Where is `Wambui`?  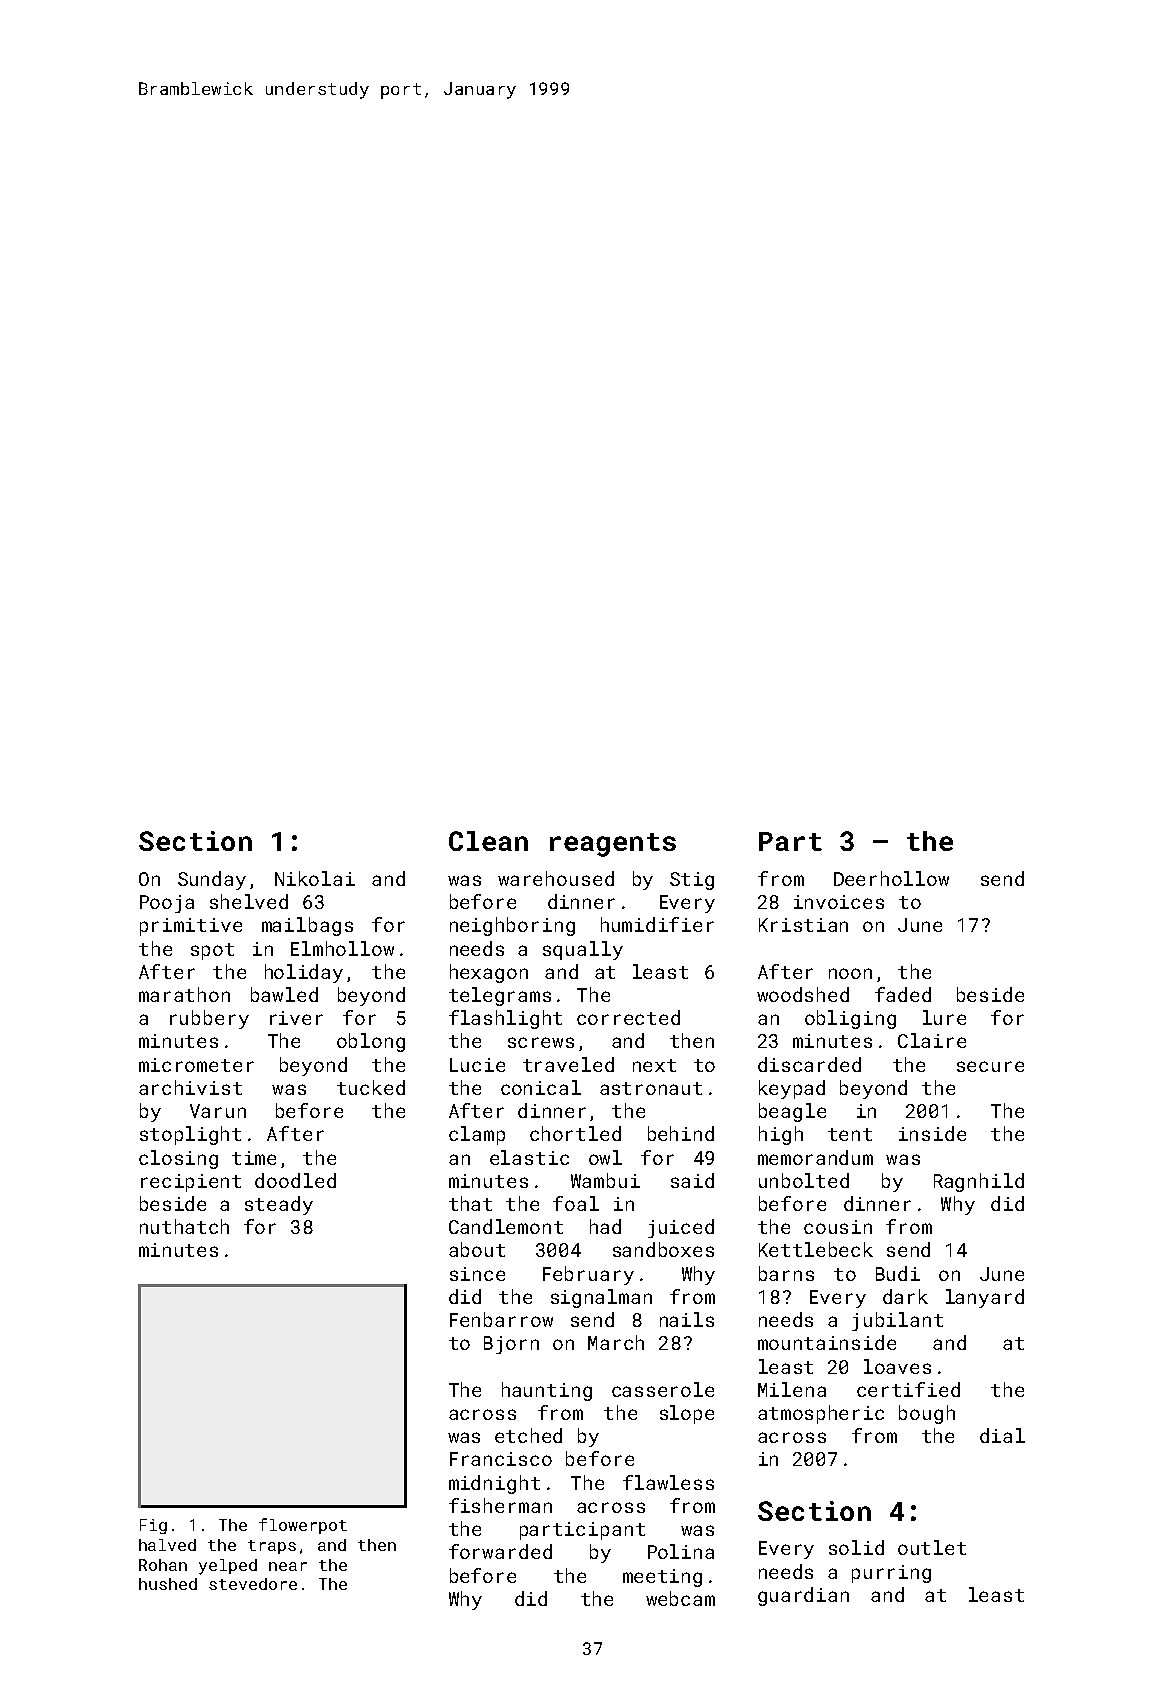
Wambui is located at coordinates (605, 1180).
